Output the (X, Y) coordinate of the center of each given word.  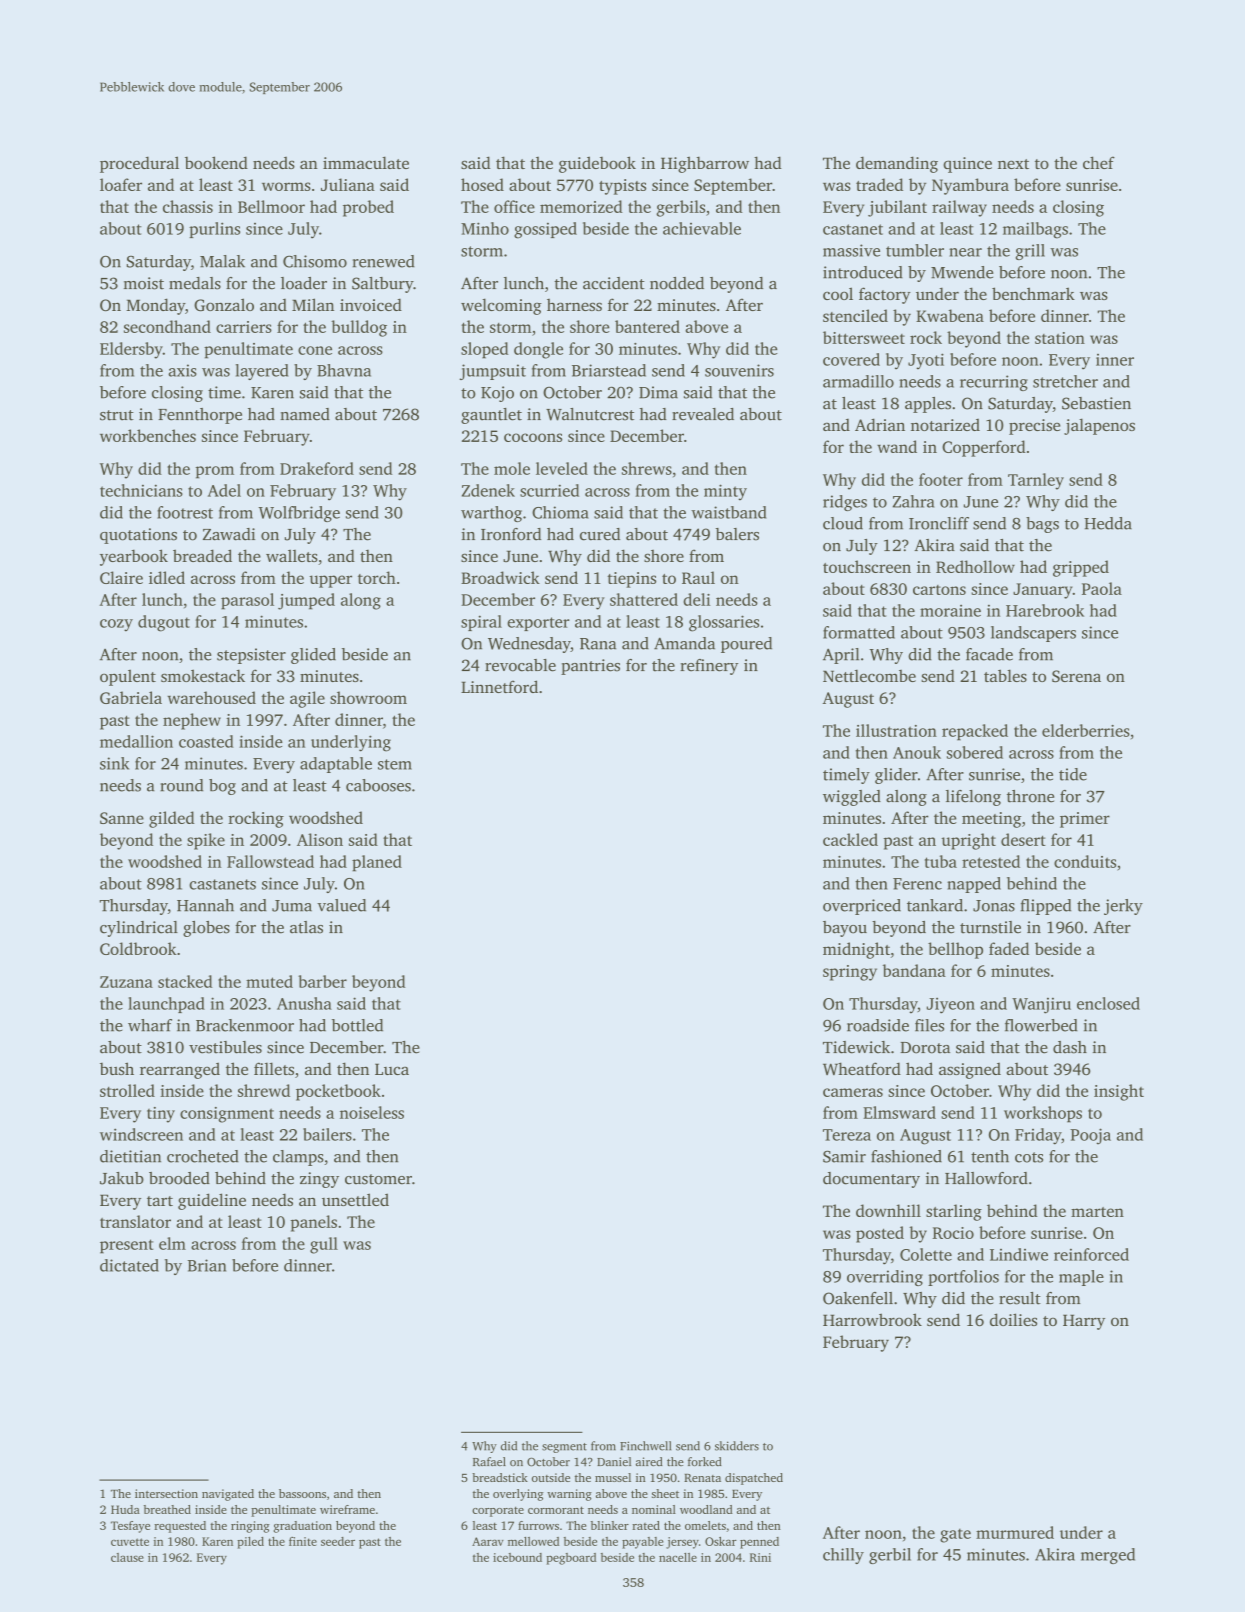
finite (303, 1541)
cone (315, 350)
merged (1108, 1556)
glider (896, 776)
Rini (760, 1557)
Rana (598, 644)
